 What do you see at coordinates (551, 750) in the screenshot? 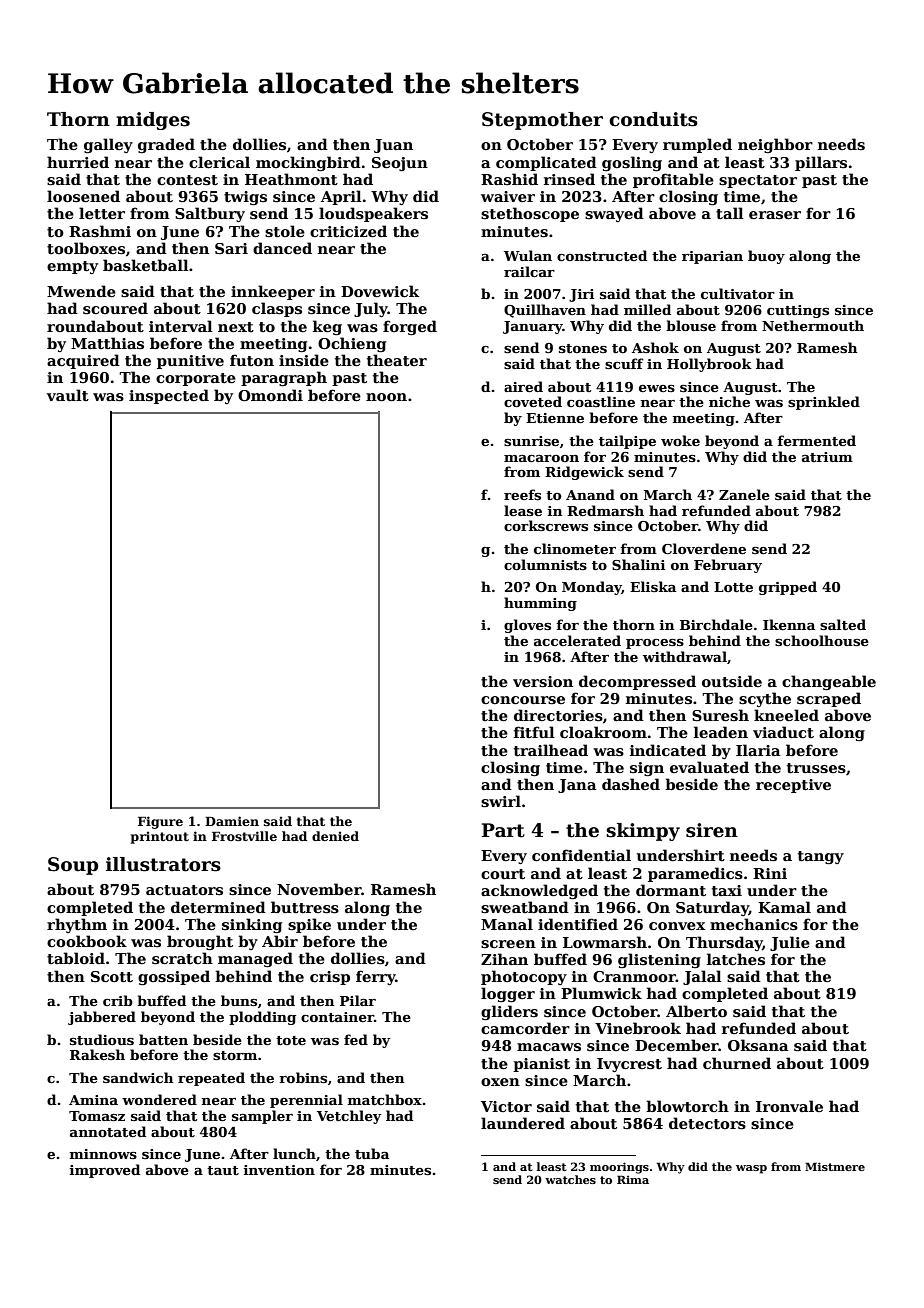
I see `trailhead` at bounding box center [551, 750].
